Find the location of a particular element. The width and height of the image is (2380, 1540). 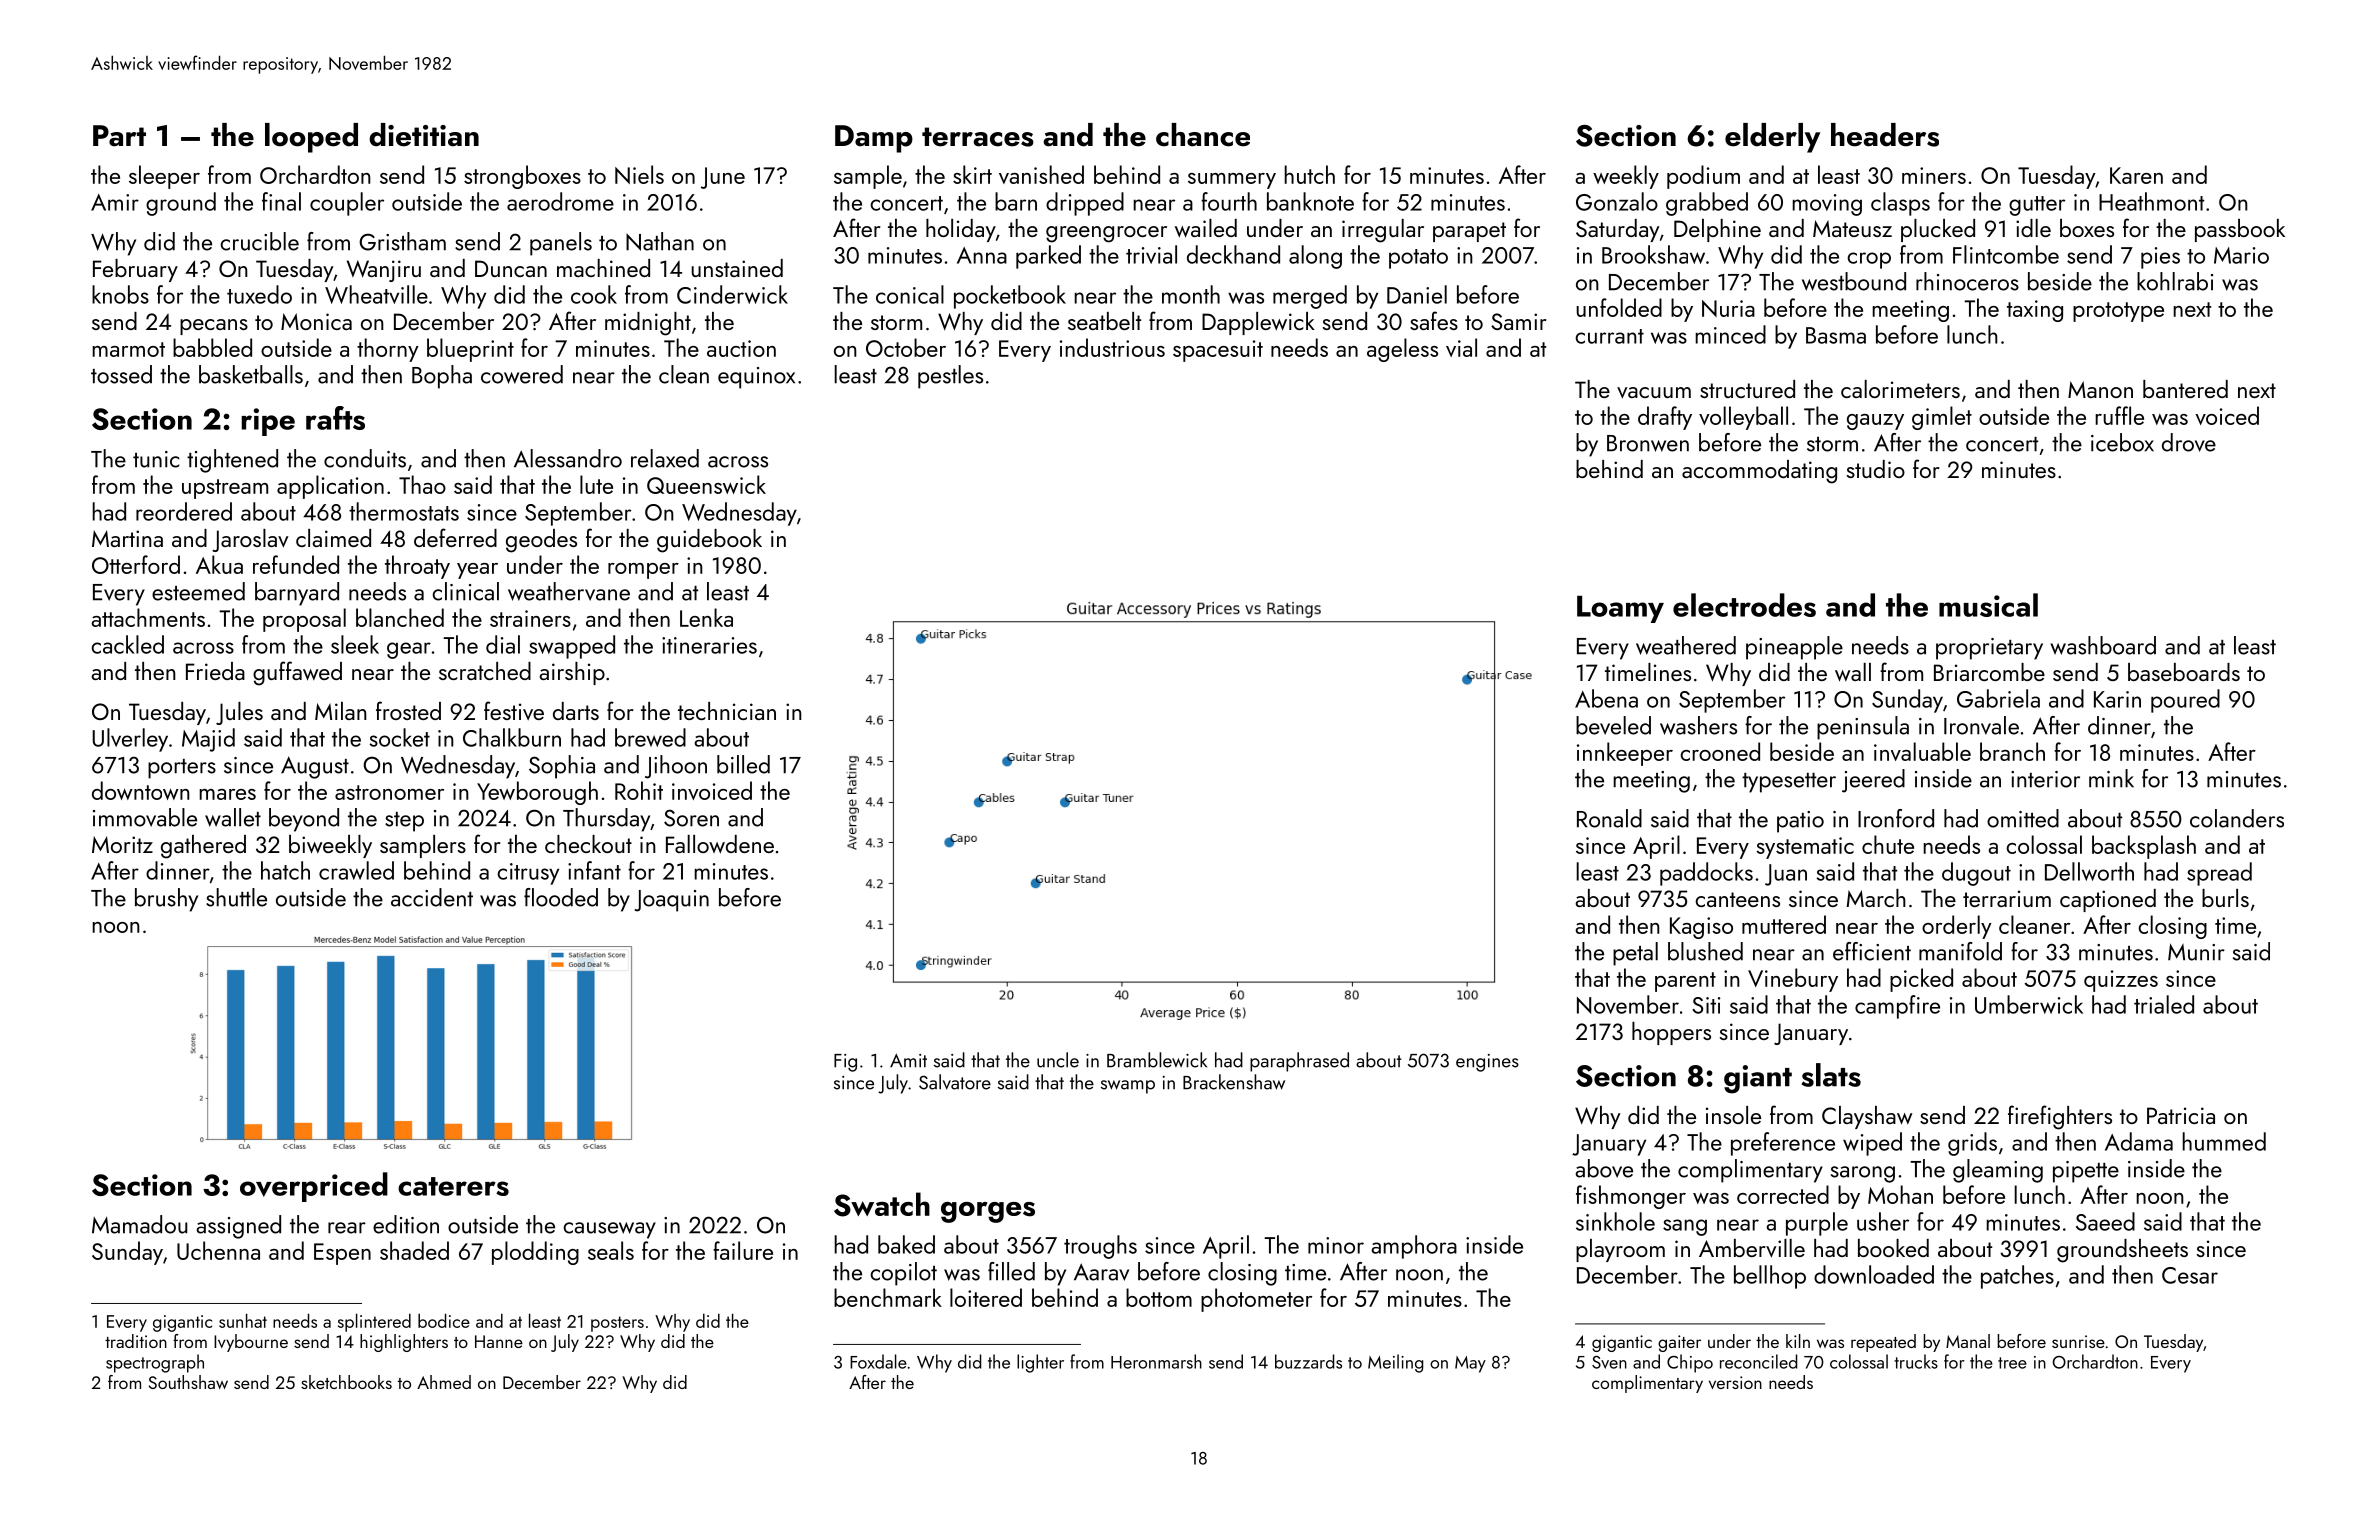

scratched is located at coordinates (485, 671).
